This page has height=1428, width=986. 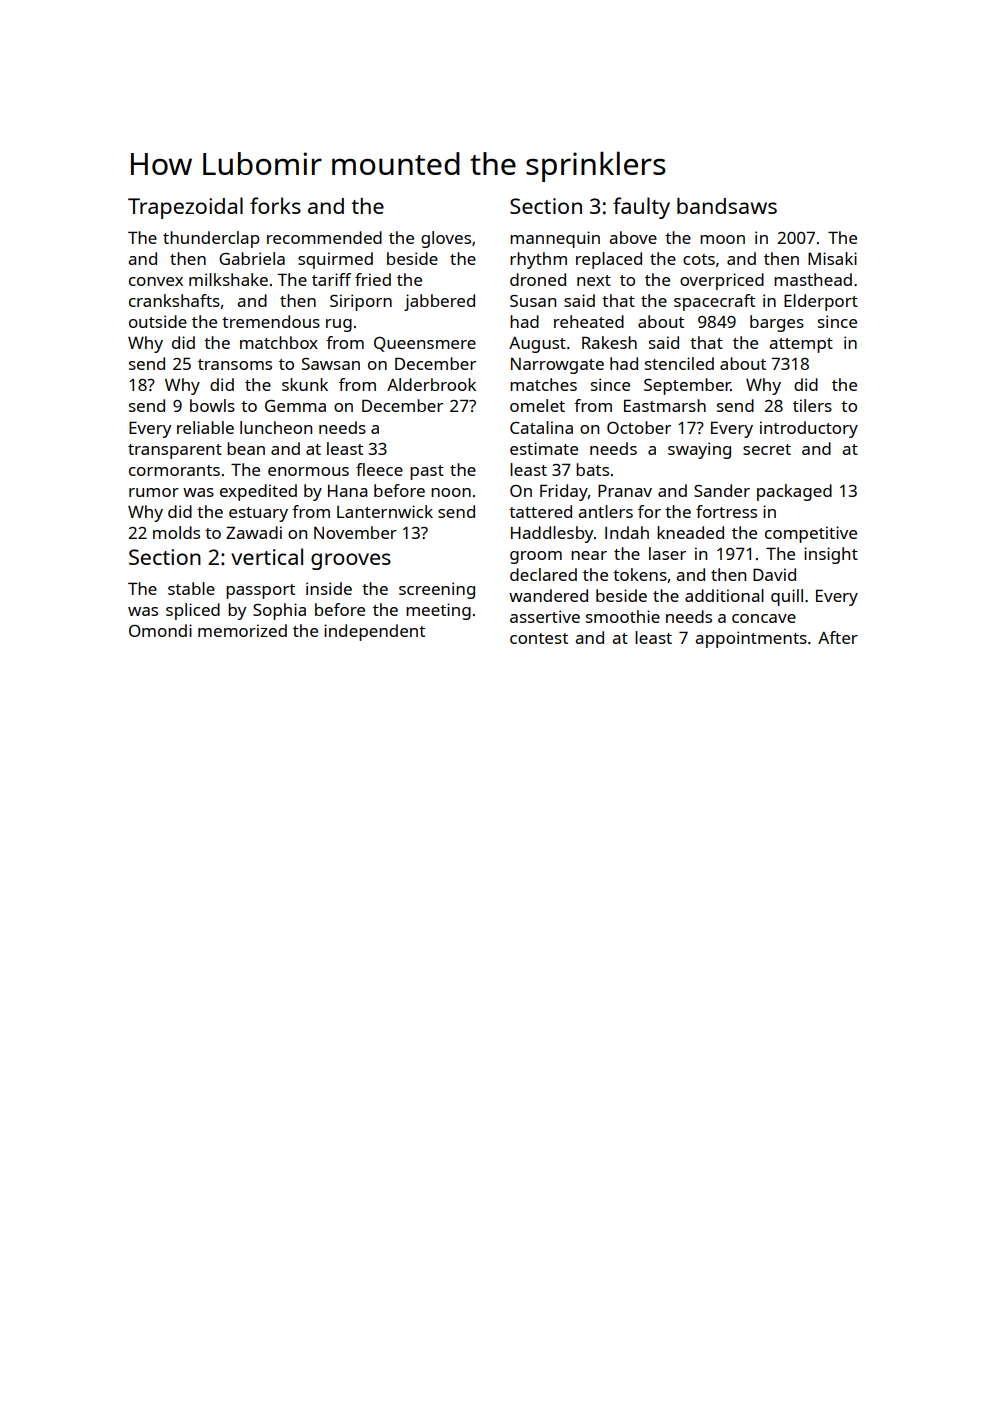 I want to click on Narrowgate, so click(x=557, y=366).
